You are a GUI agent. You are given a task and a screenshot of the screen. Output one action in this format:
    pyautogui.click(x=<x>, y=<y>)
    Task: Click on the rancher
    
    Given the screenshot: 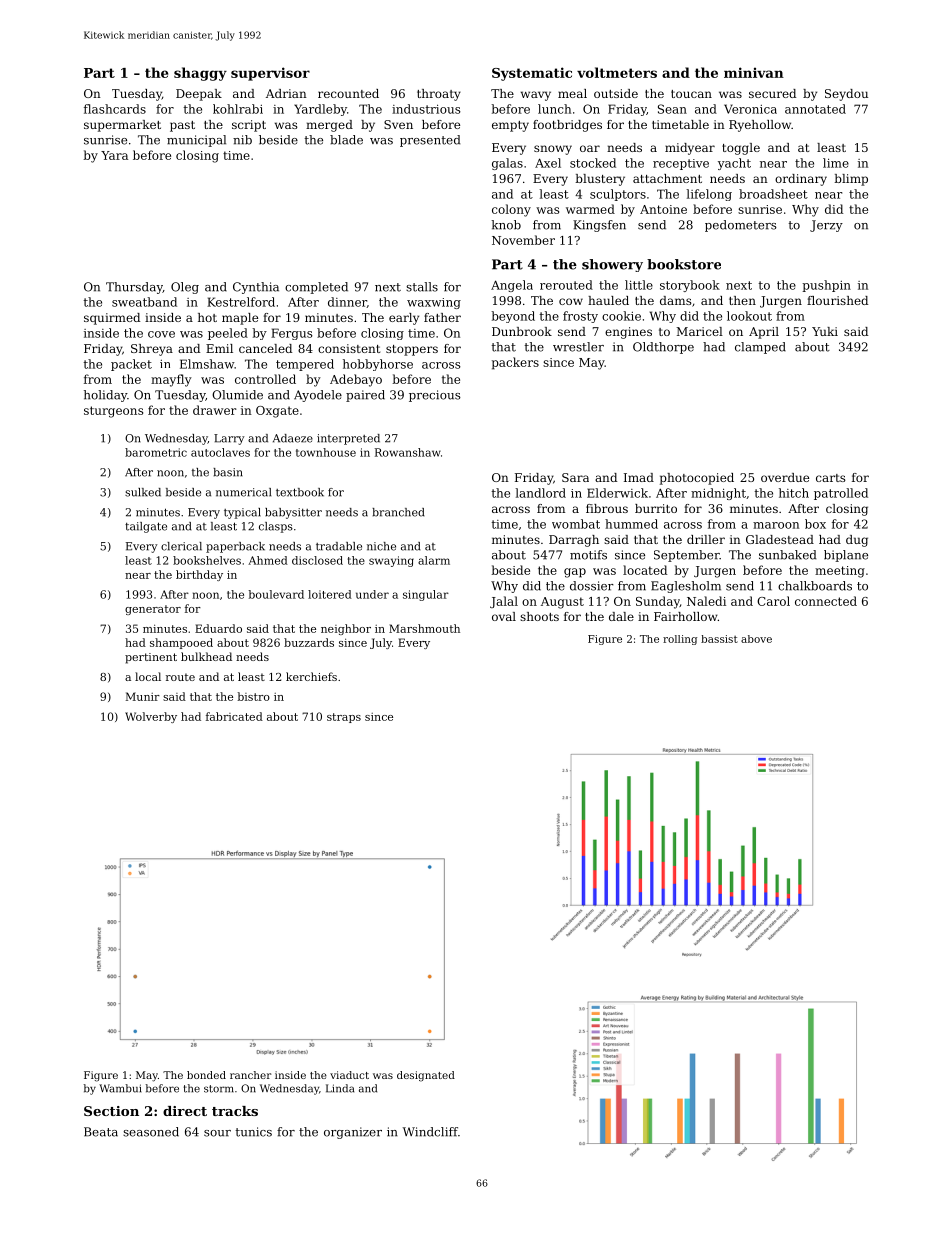 What is the action you would take?
    pyautogui.click(x=250, y=1075)
